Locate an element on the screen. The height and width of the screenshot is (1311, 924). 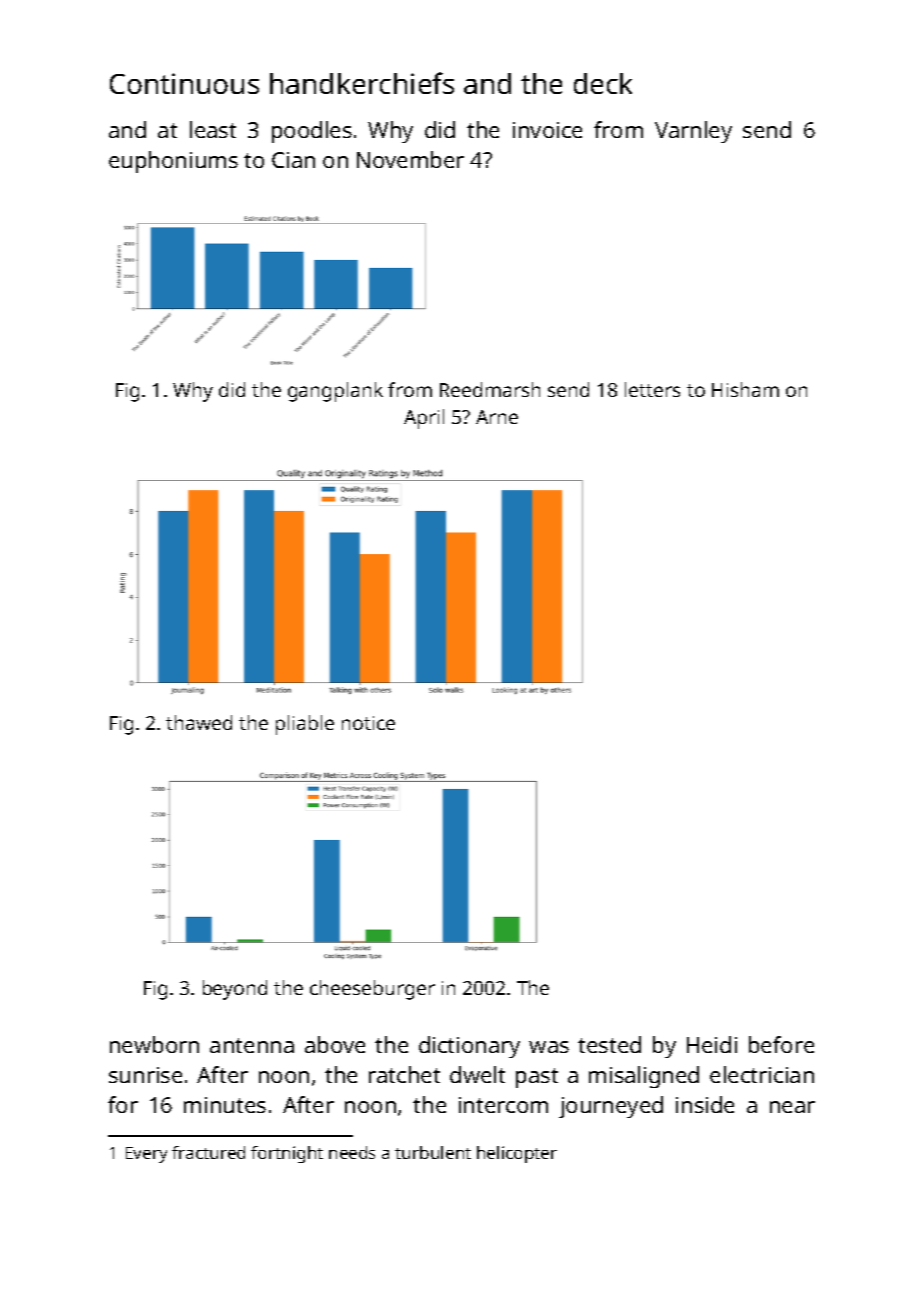
antenna is located at coordinates (252, 1045).
